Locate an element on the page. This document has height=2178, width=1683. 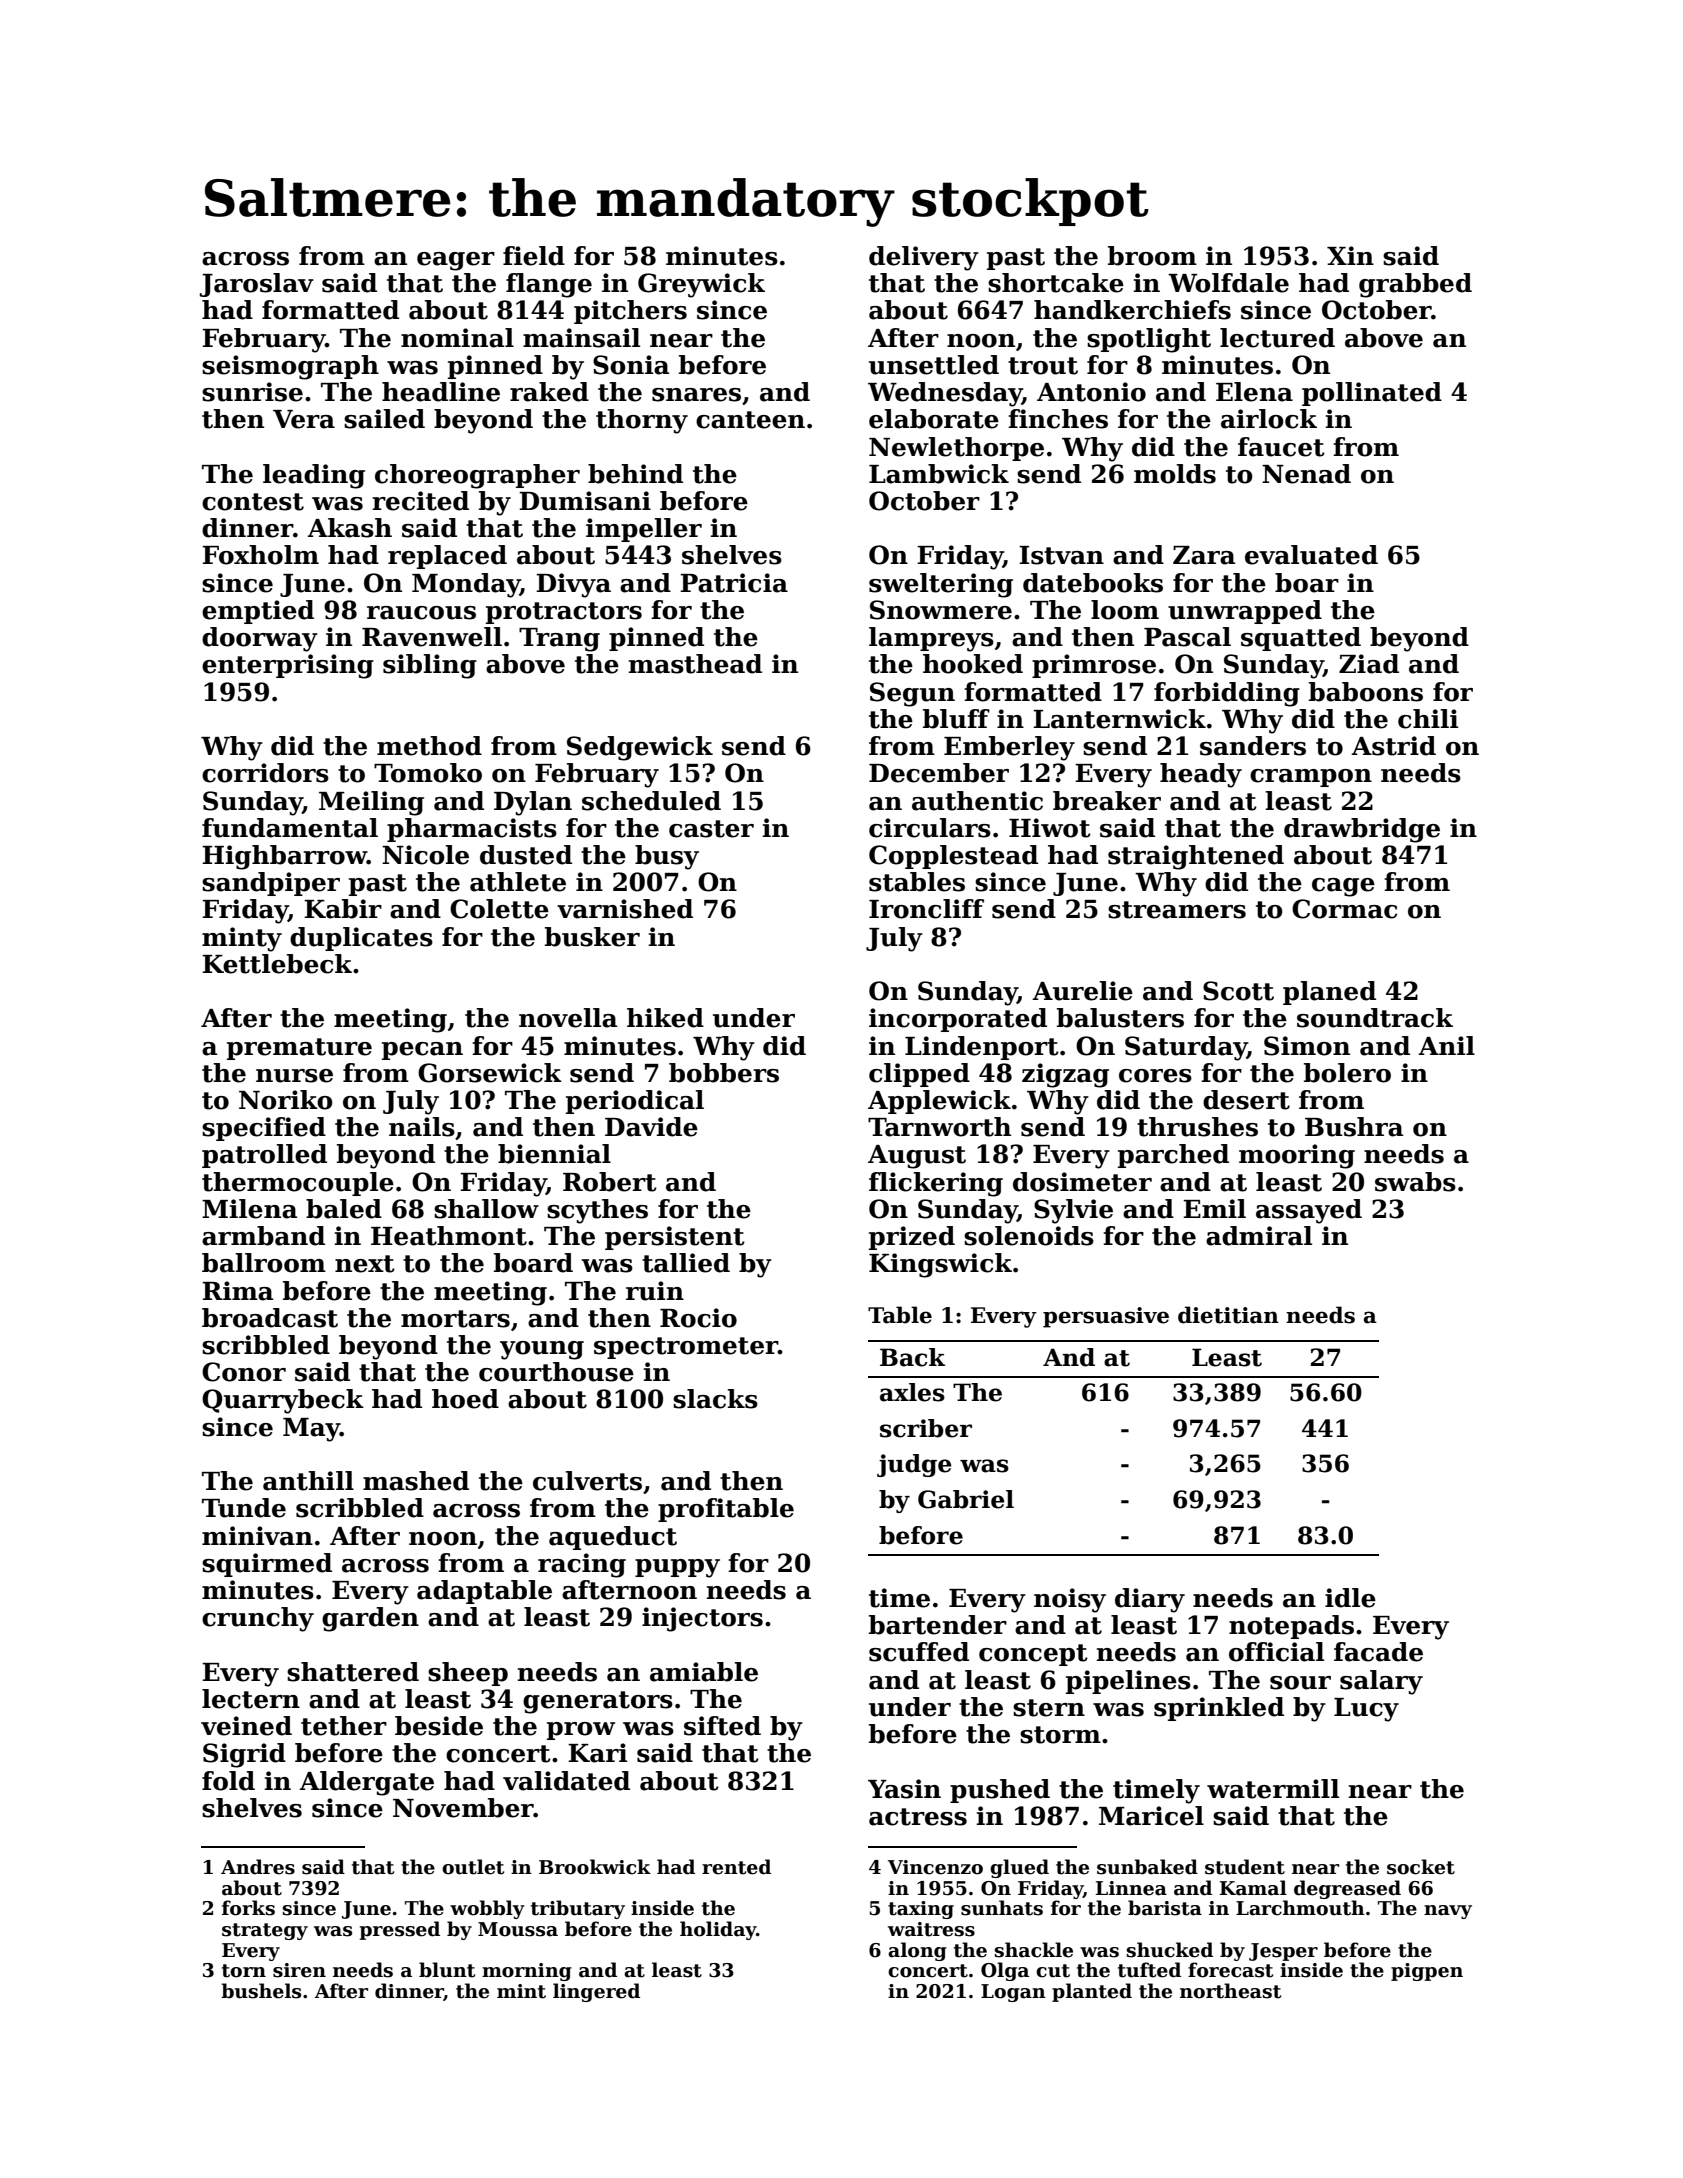
judge is located at coordinates (914, 1465).
